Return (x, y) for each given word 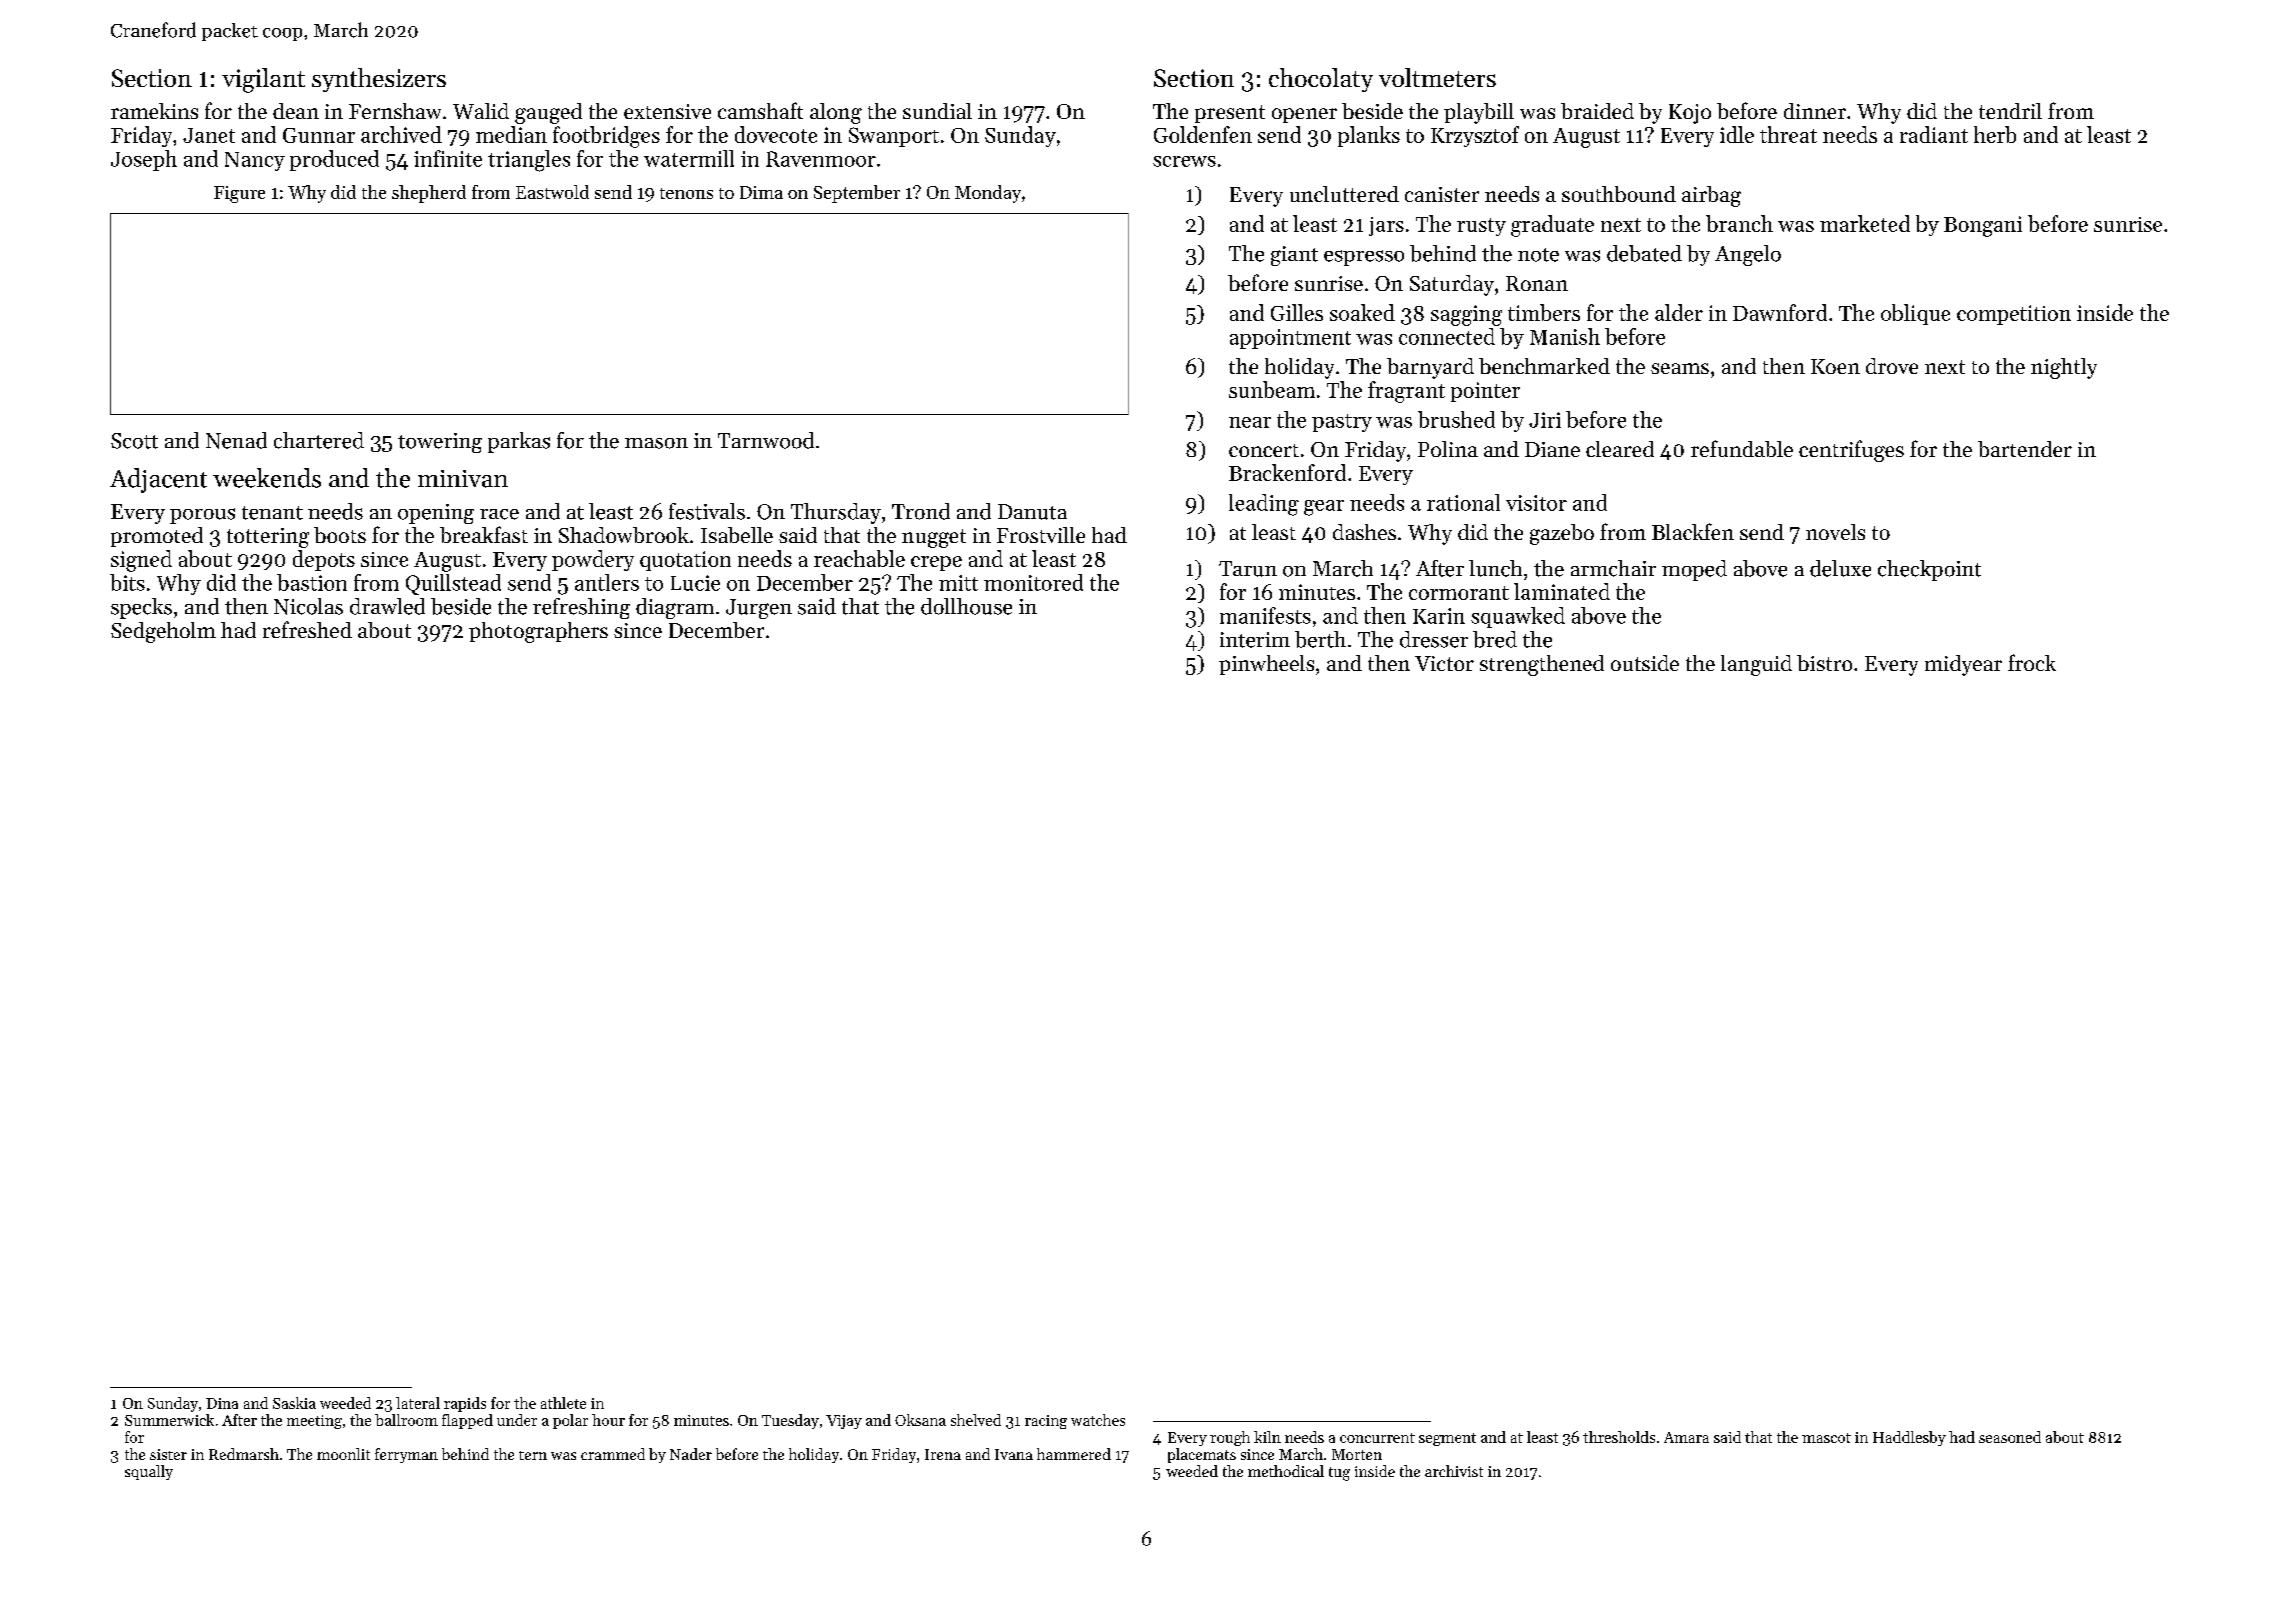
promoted (157, 537)
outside (1645, 663)
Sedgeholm (163, 632)
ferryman (406, 1455)
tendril (2010, 111)
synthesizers (379, 80)
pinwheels (1266, 665)
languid (1756, 665)
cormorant (1459, 593)
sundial (937, 111)
